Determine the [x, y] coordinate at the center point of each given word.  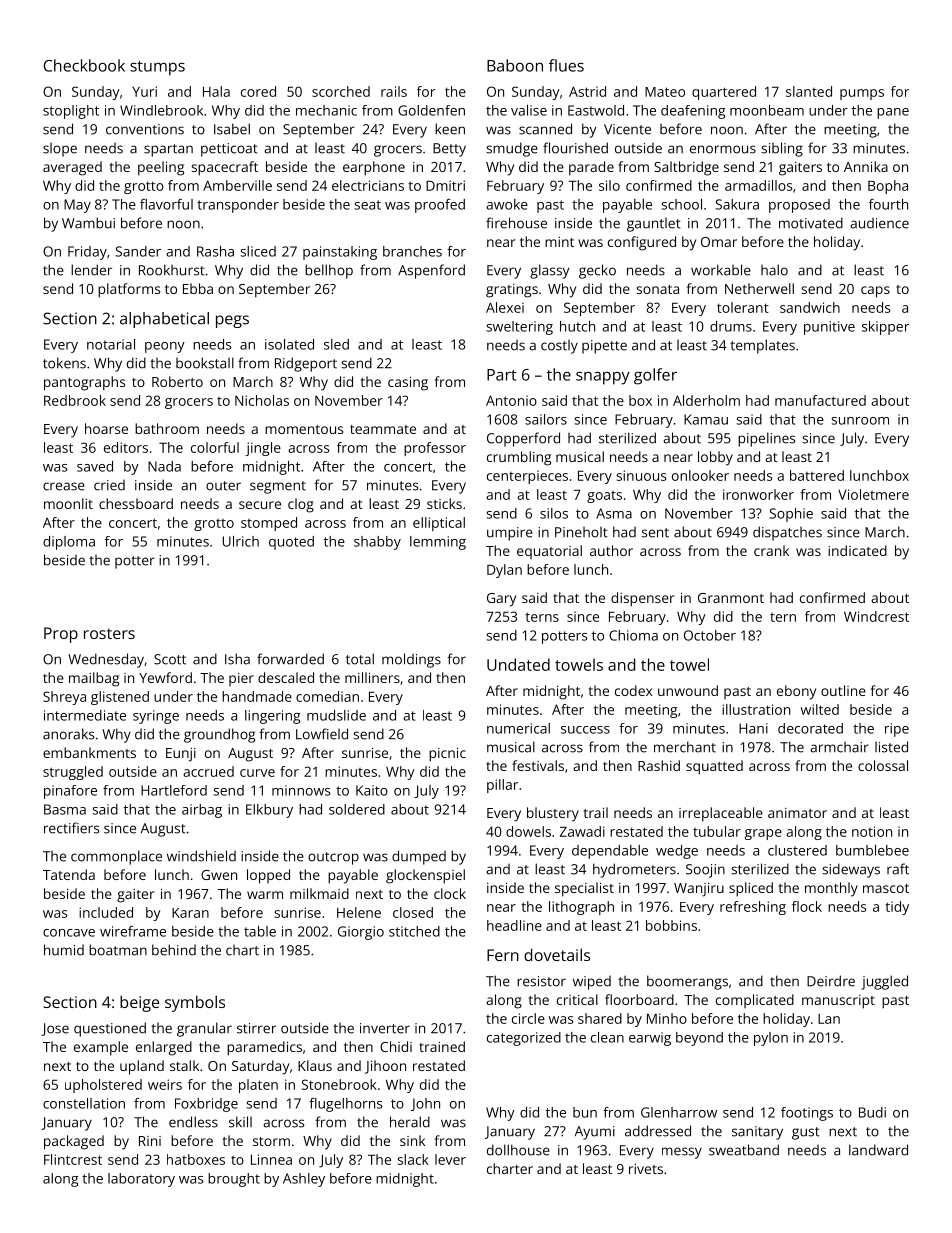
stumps [157, 68]
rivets [646, 1169]
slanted [809, 91]
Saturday [260, 1067]
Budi [872, 1112]
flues [566, 65]
